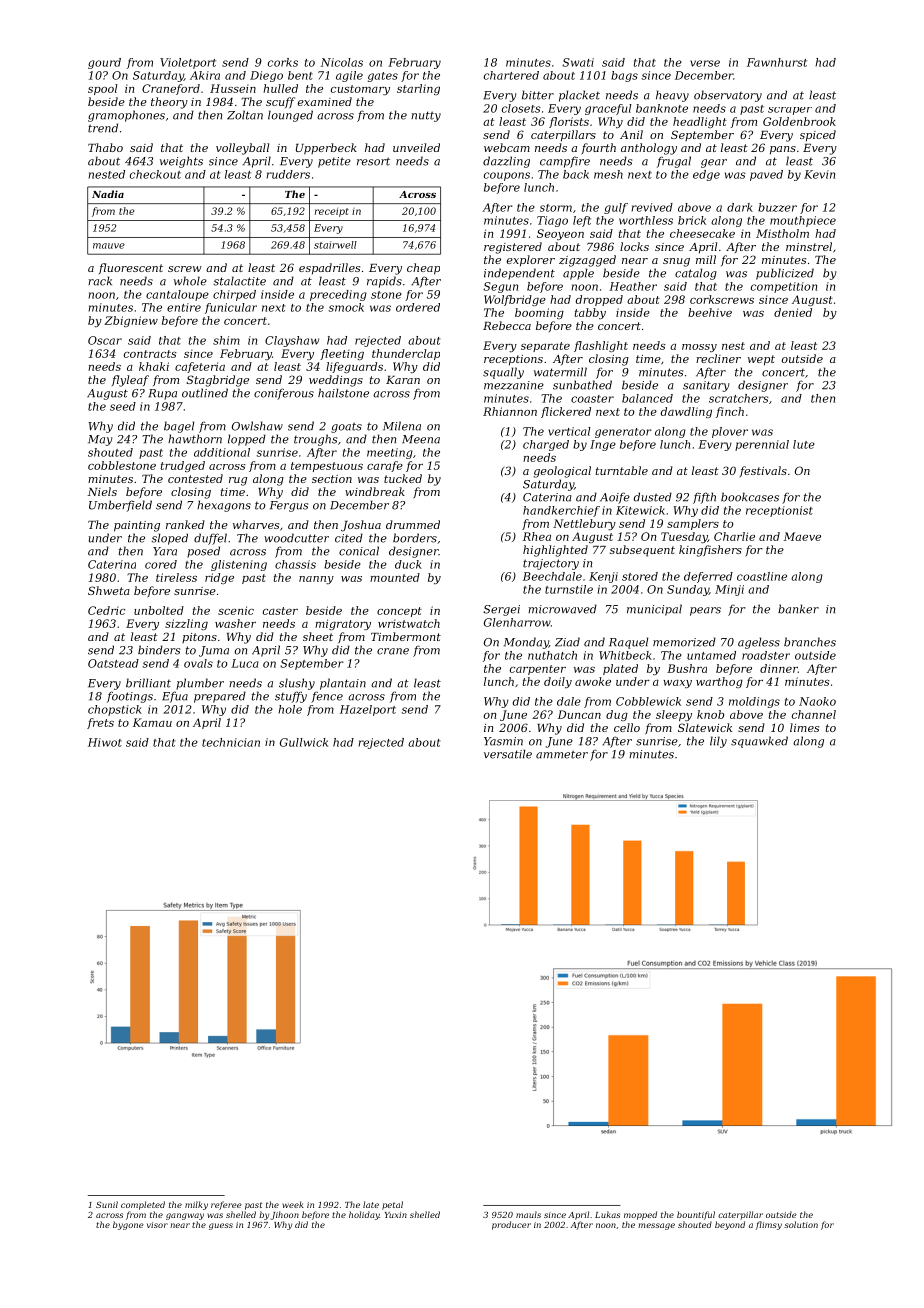 Image resolution: width=924 pixels, height=1308 pixels. What do you see at coordinates (293, 1204) in the screenshot?
I see `week` at bounding box center [293, 1204].
